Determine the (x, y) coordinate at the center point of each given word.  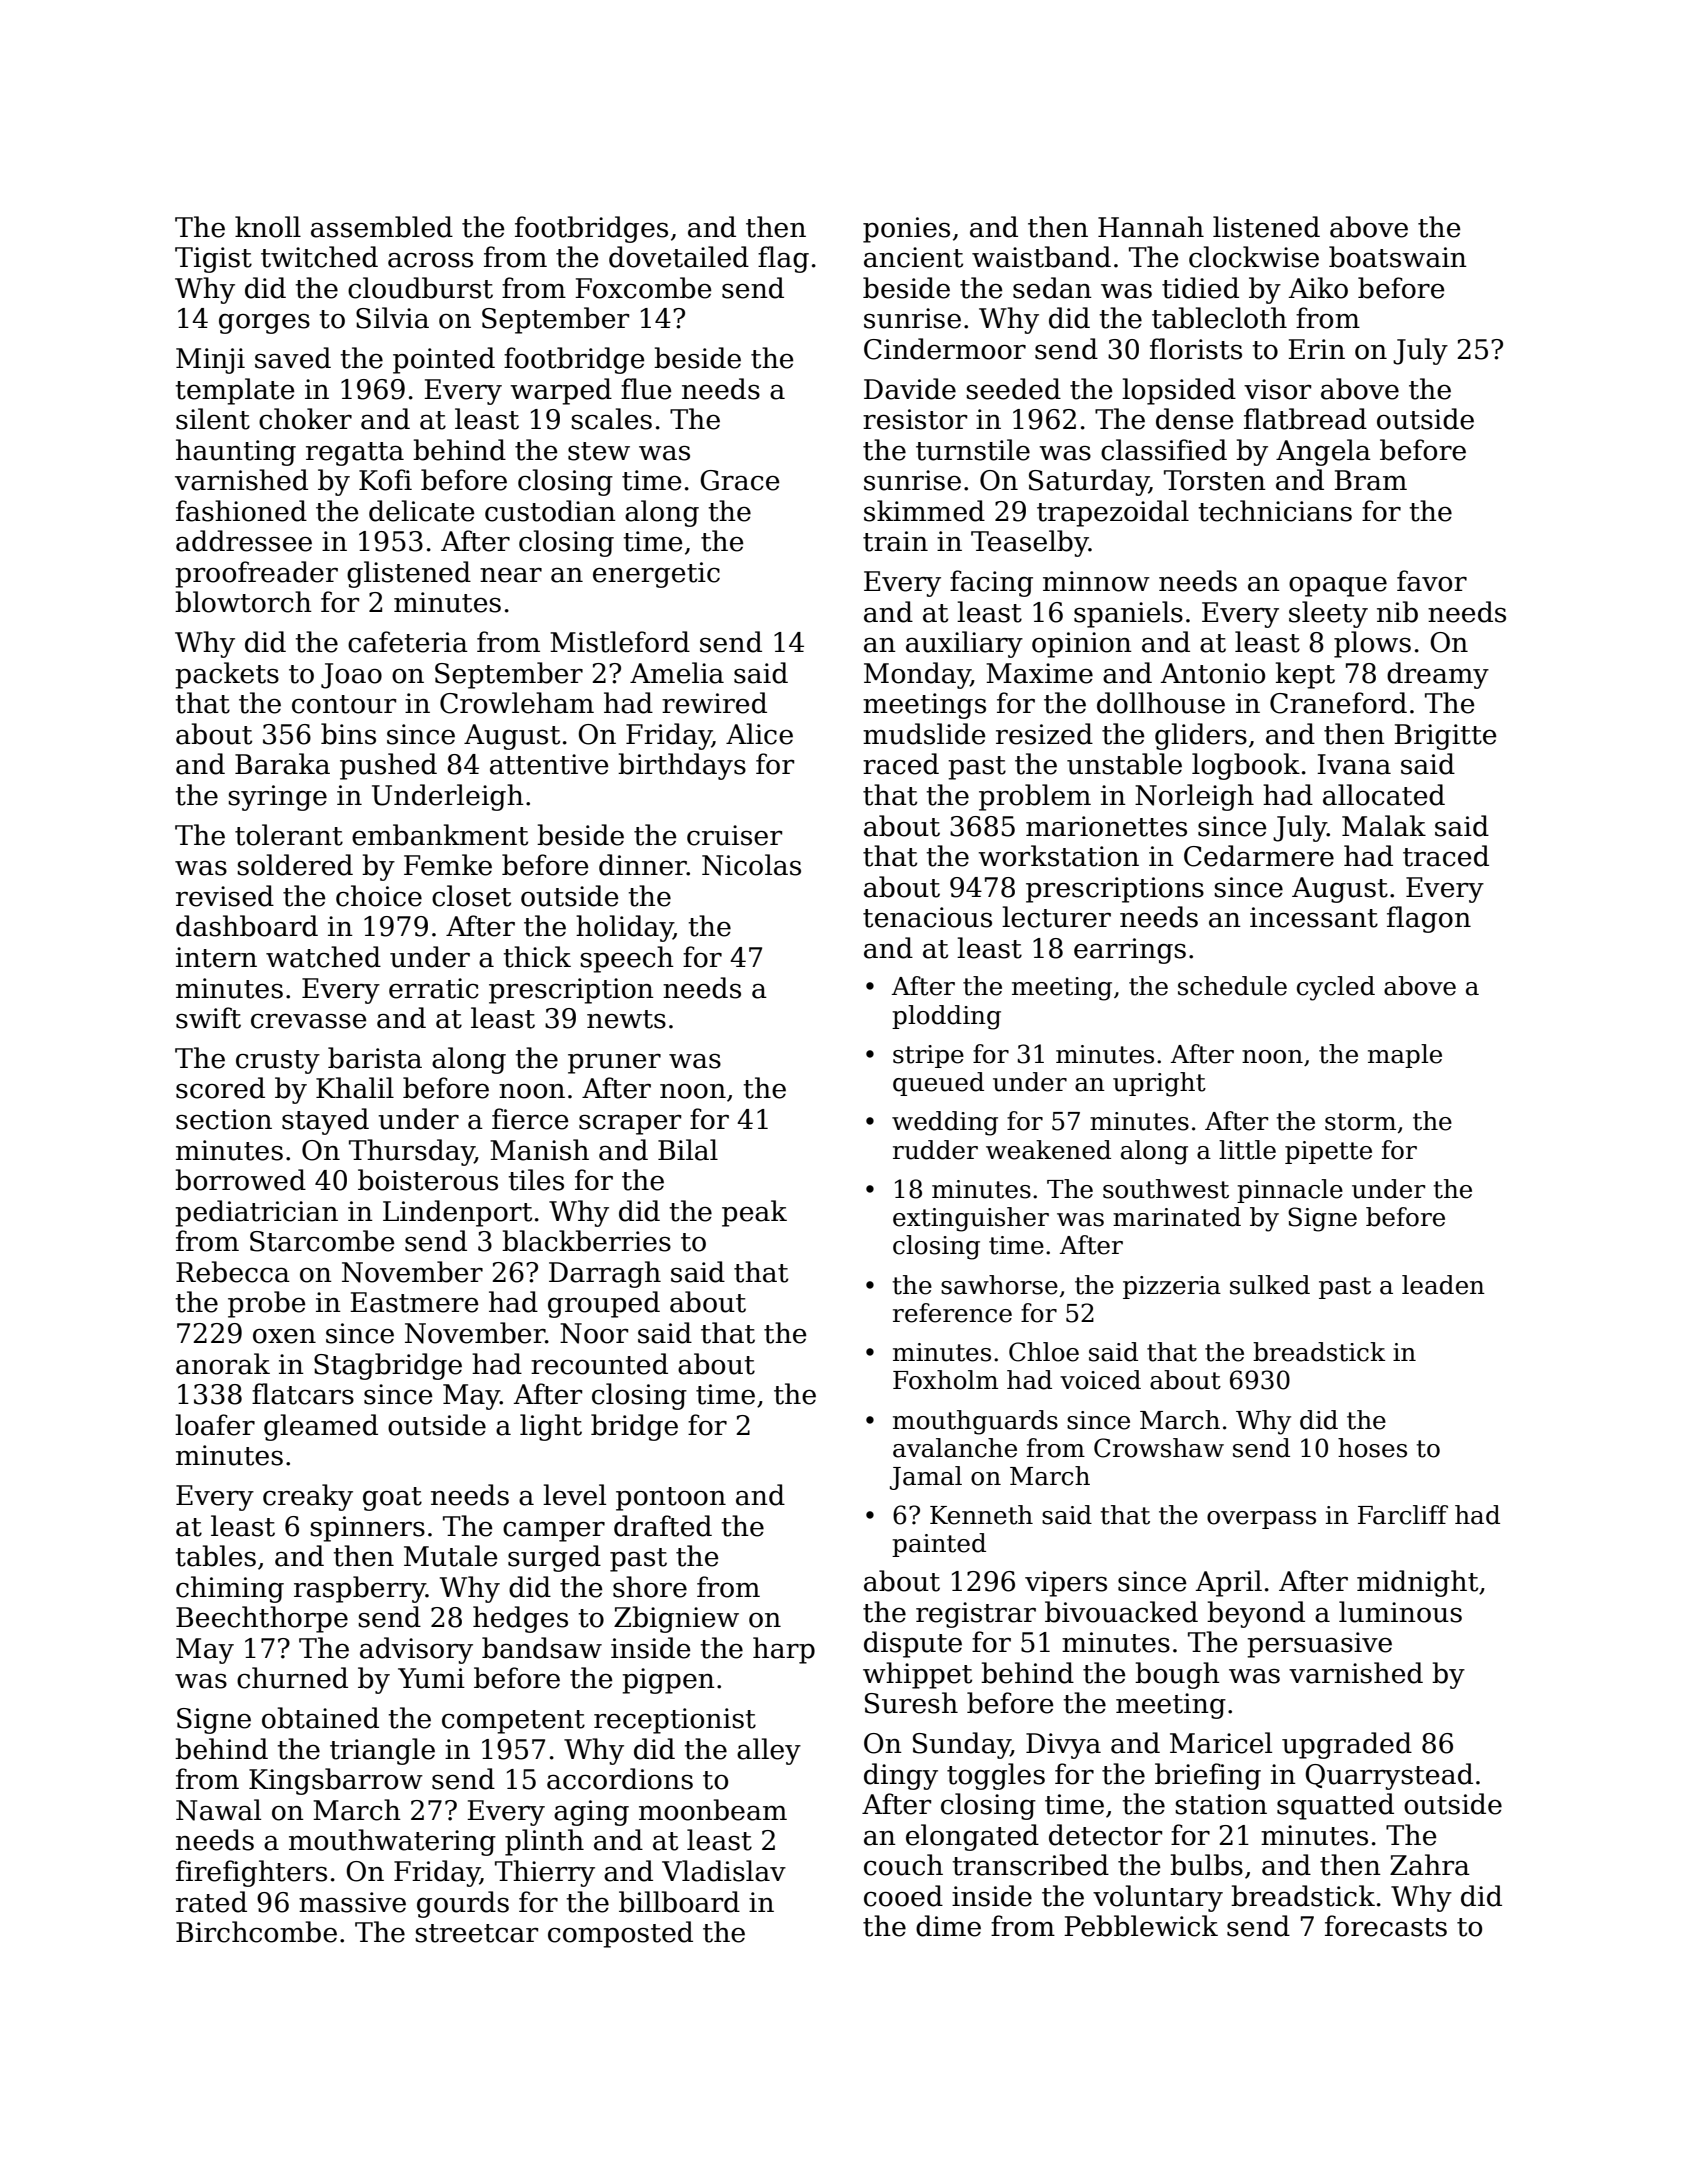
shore (650, 1587)
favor (1432, 581)
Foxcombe (643, 288)
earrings (1130, 951)
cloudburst (420, 288)
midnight (1417, 1583)
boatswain (1398, 257)
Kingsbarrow (336, 1781)
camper (554, 1531)
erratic (434, 988)
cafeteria (408, 642)
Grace (740, 480)
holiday (624, 928)
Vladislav (724, 1871)
